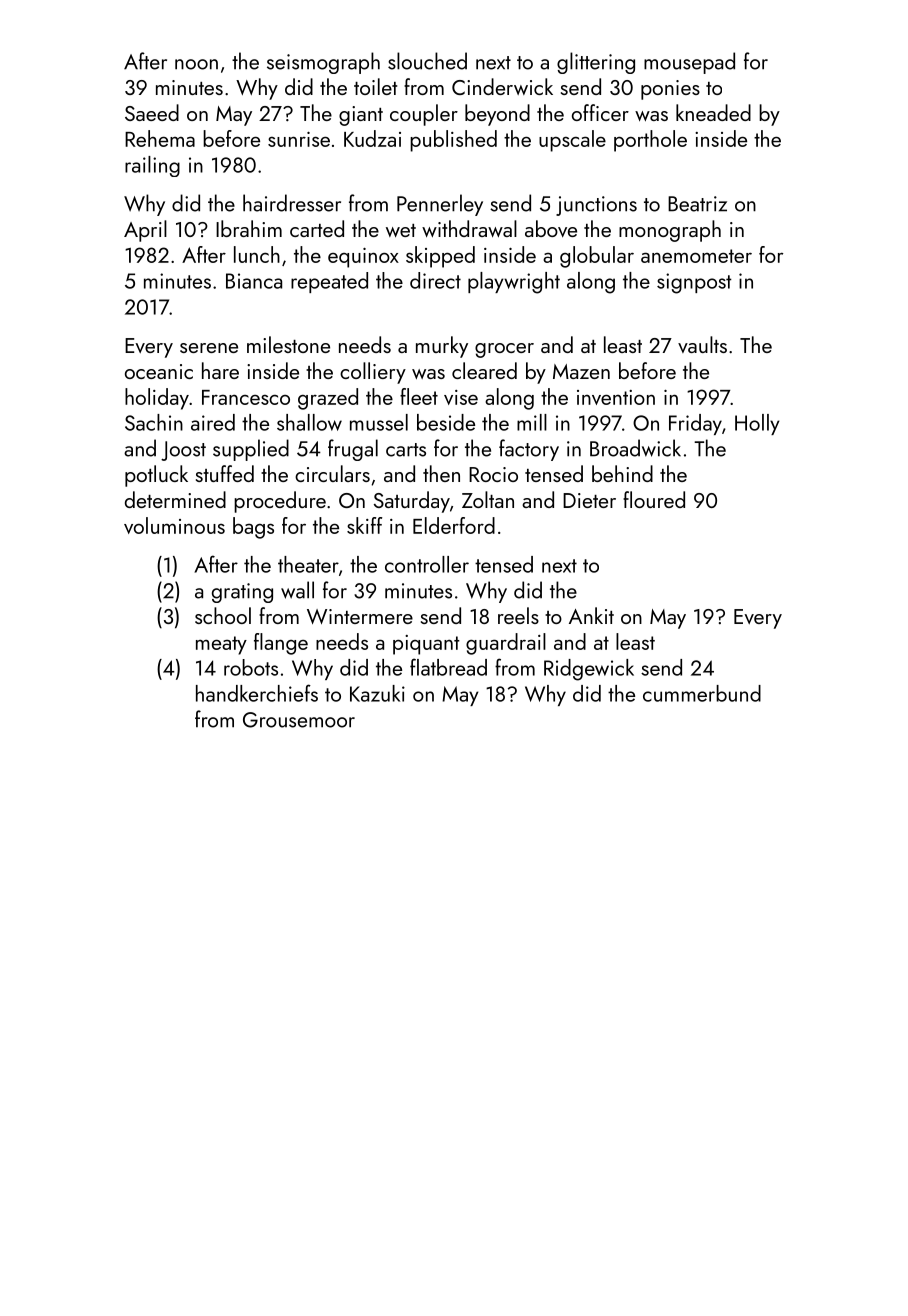 This screenshot has height=1316, width=908. Describe the element at coordinates (254, 281) in the screenshot. I see `Bianca` at that location.
